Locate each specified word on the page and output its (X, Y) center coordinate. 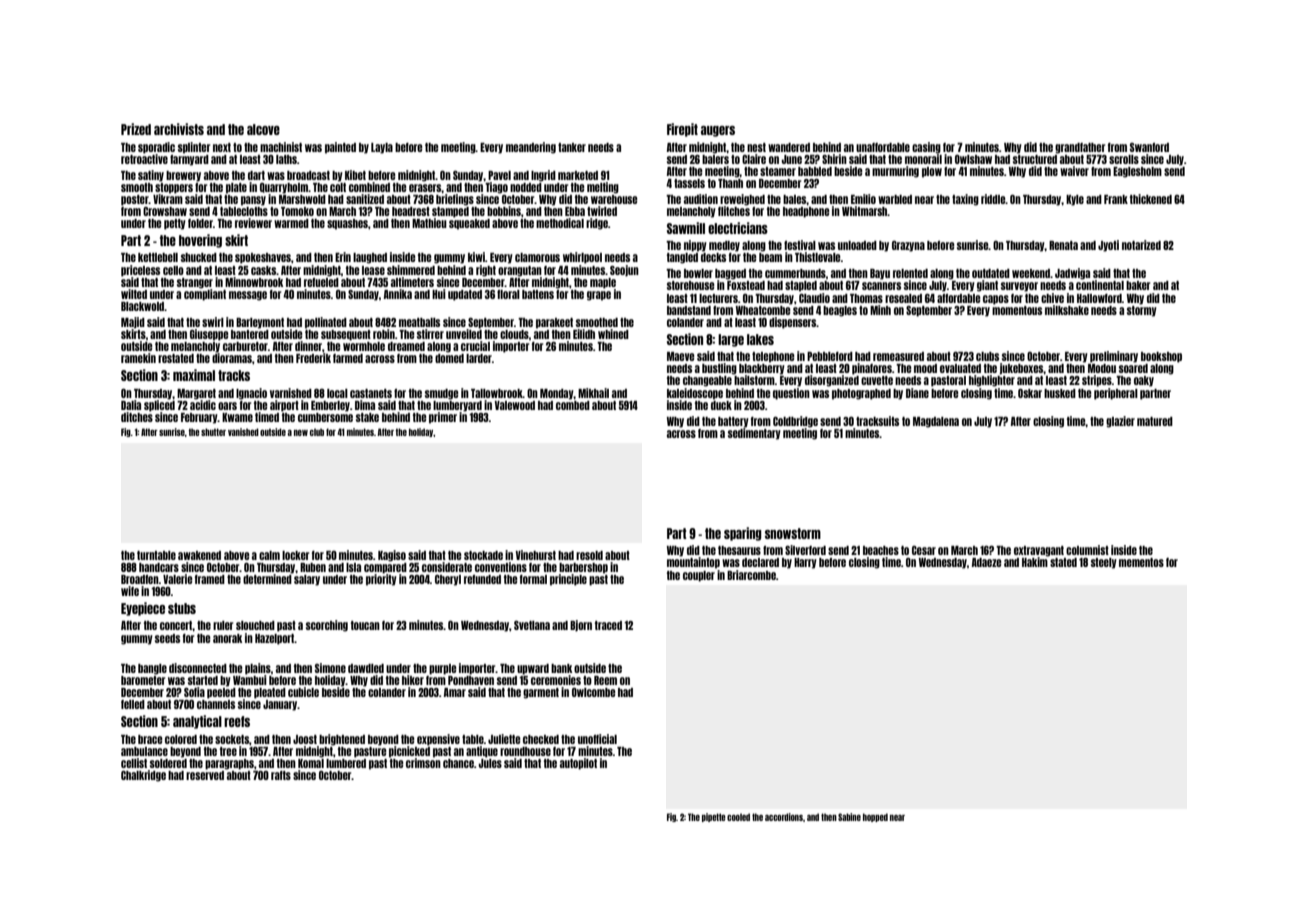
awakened (199, 555)
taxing (965, 200)
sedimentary (754, 433)
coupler (699, 576)
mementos (1141, 562)
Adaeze (987, 562)
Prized (136, 129)
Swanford (1149, 147)
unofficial (597, 739)
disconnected (198, 668)
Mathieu (429, 223)
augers (718, 131)
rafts (281, 775)
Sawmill (686, 228)
